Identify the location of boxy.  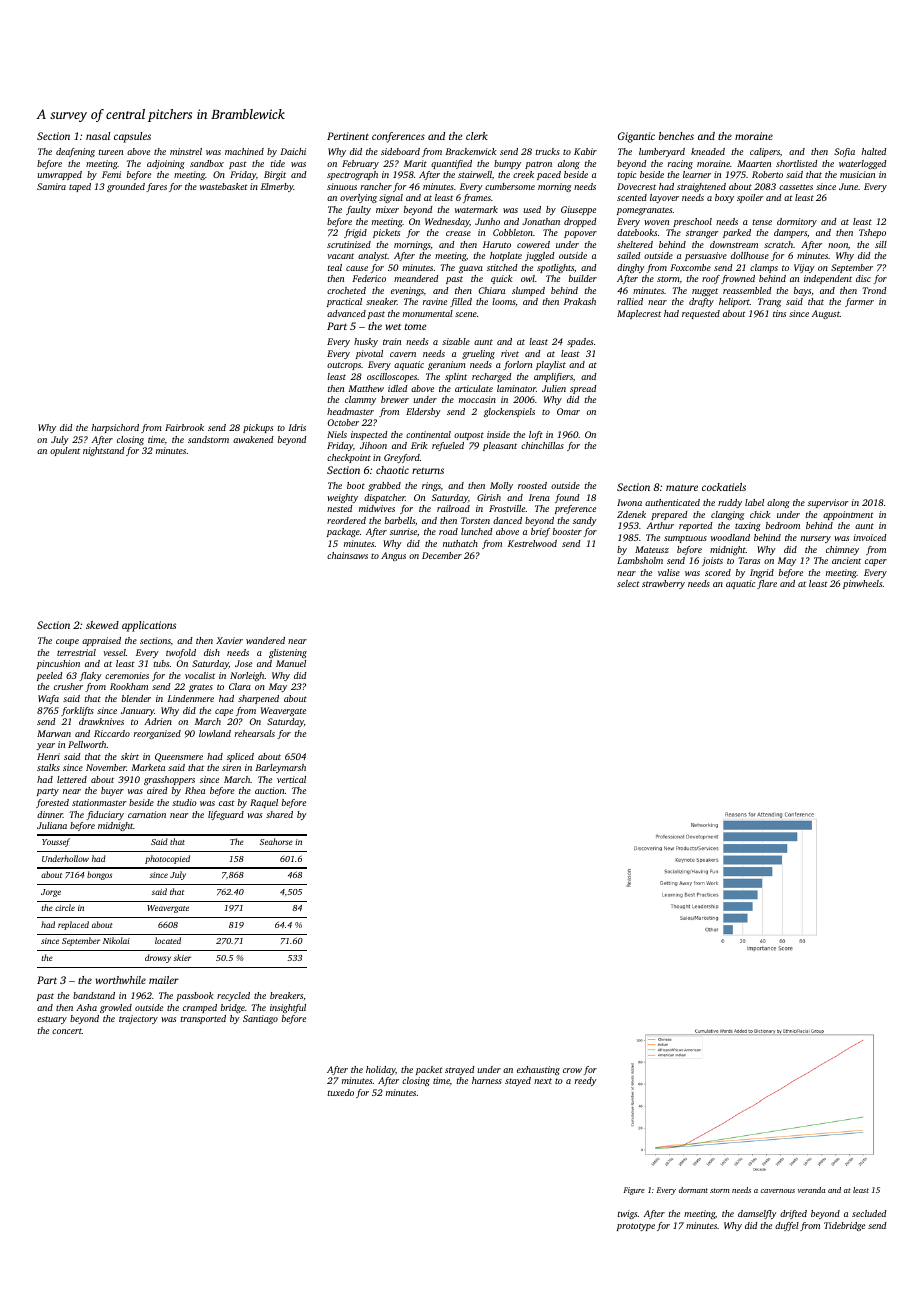
(724, 198).
